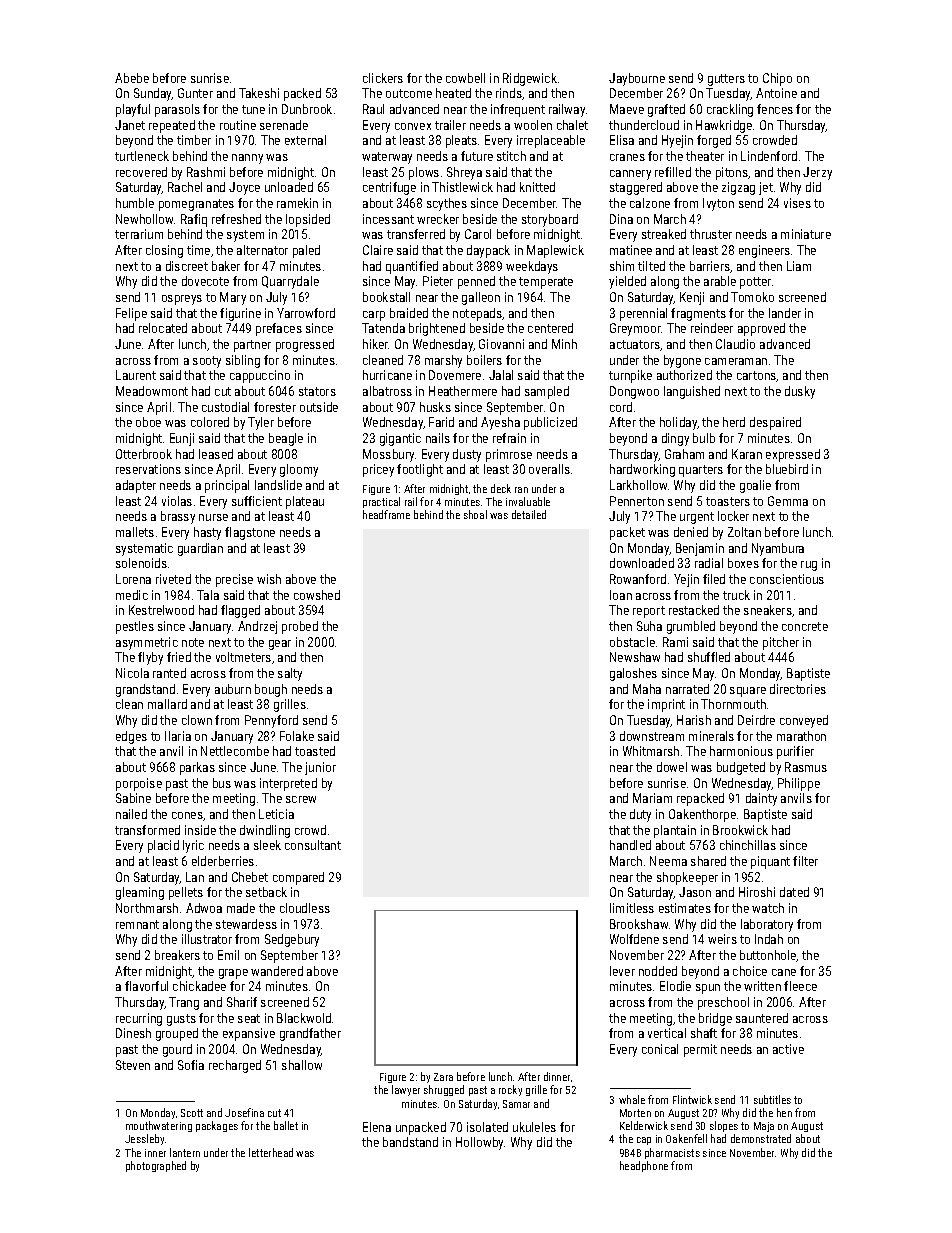 This document has height=1233, width=952. Describe the element at coordinates (660, 1049) in the document. I see `conical` at that location.
